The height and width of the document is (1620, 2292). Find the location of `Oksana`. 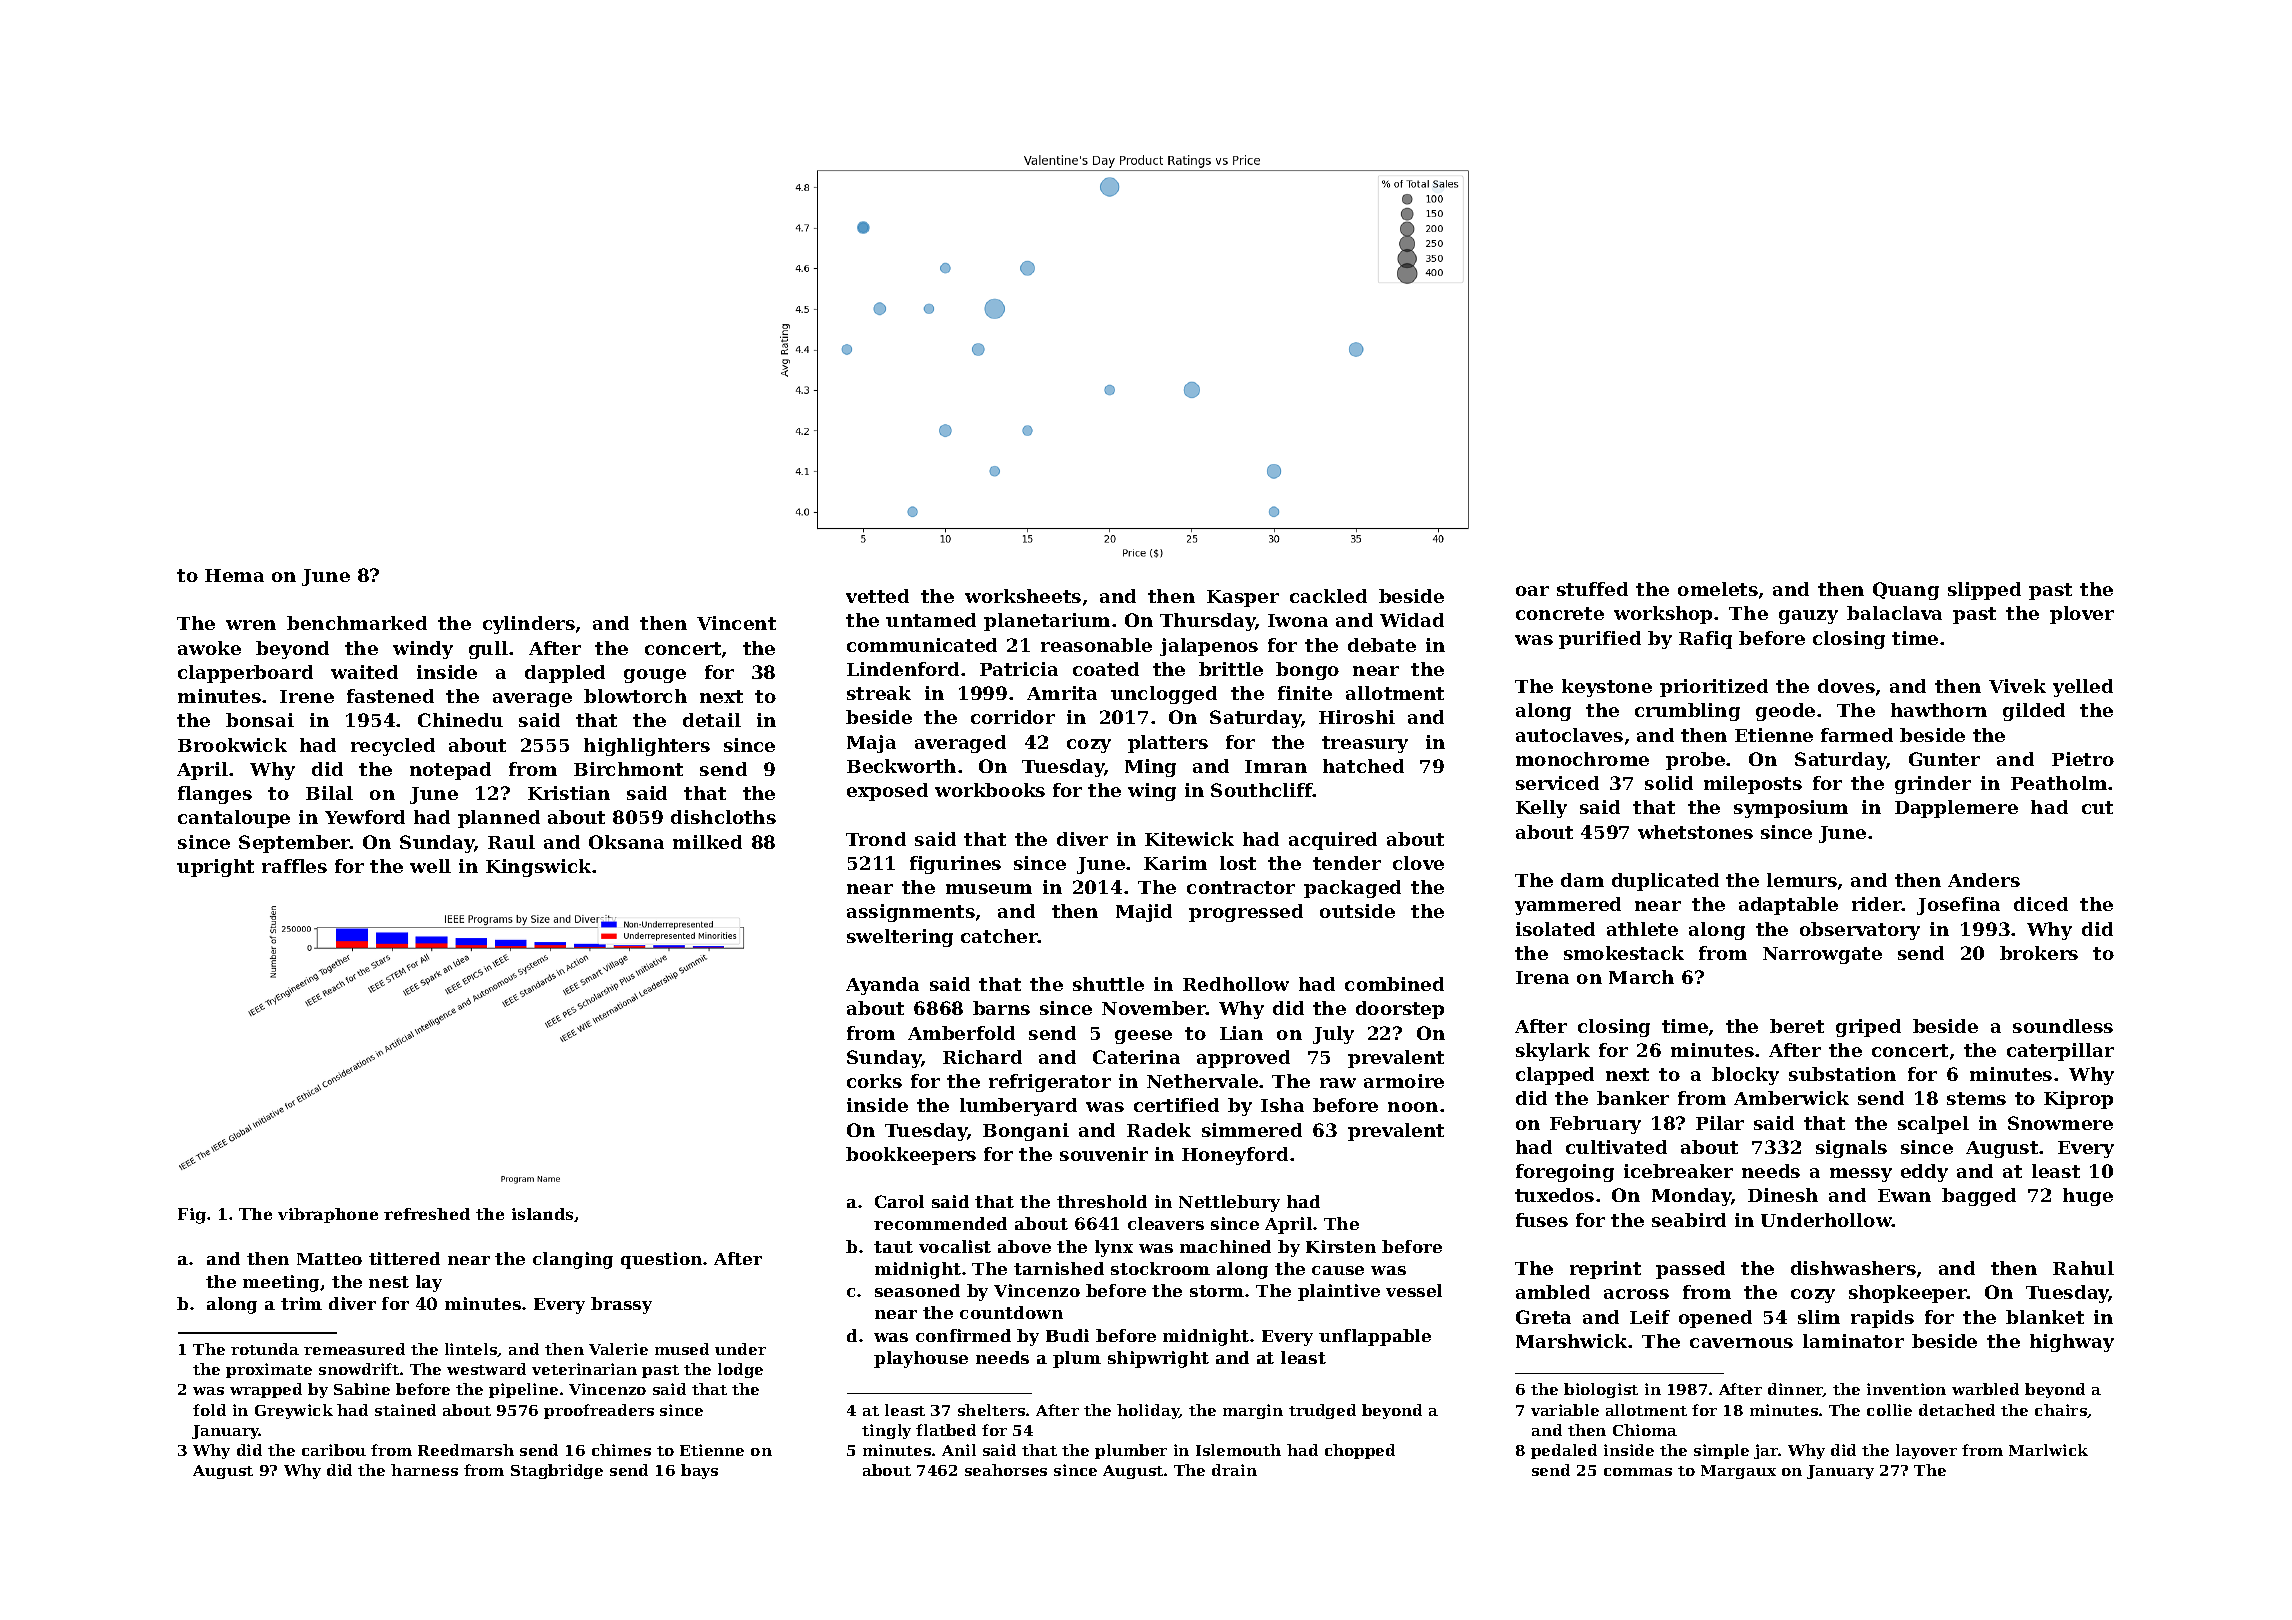

Oksana is located at coordinates (626, 842).
